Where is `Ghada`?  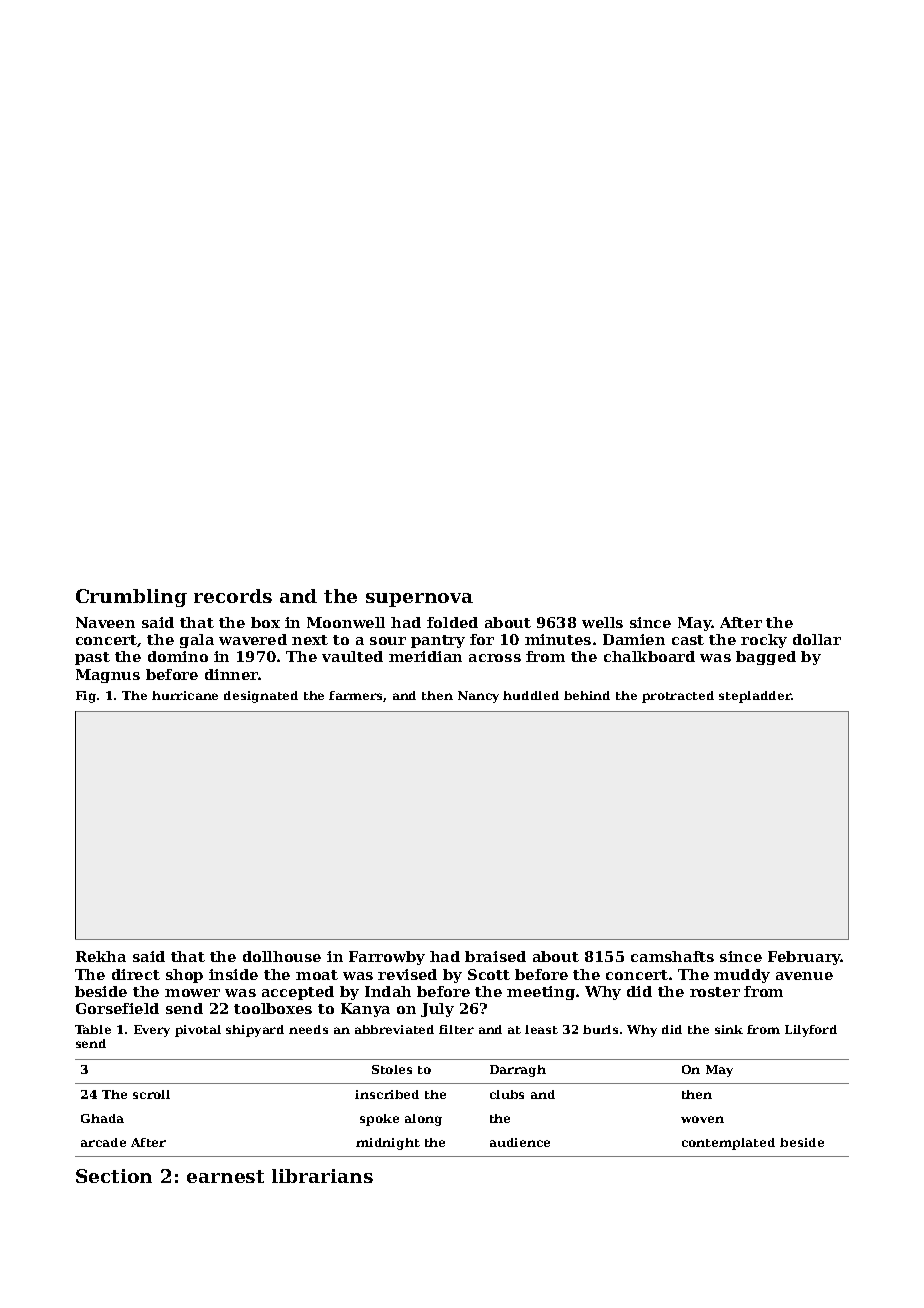 Ghada is located at coordinates (102, 1118).
